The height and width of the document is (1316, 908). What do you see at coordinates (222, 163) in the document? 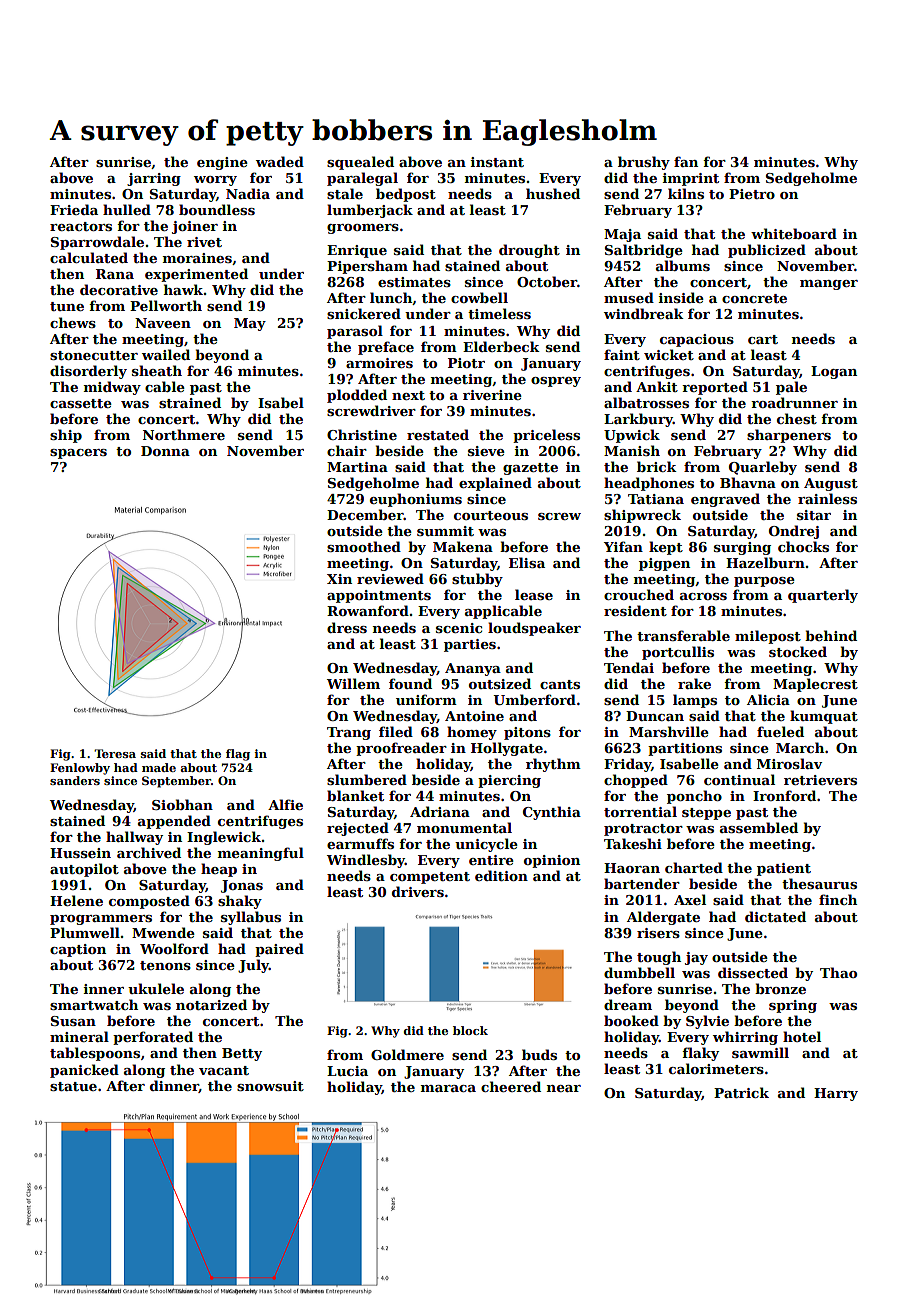
I see `engine` at bounding box center [222, 163].
